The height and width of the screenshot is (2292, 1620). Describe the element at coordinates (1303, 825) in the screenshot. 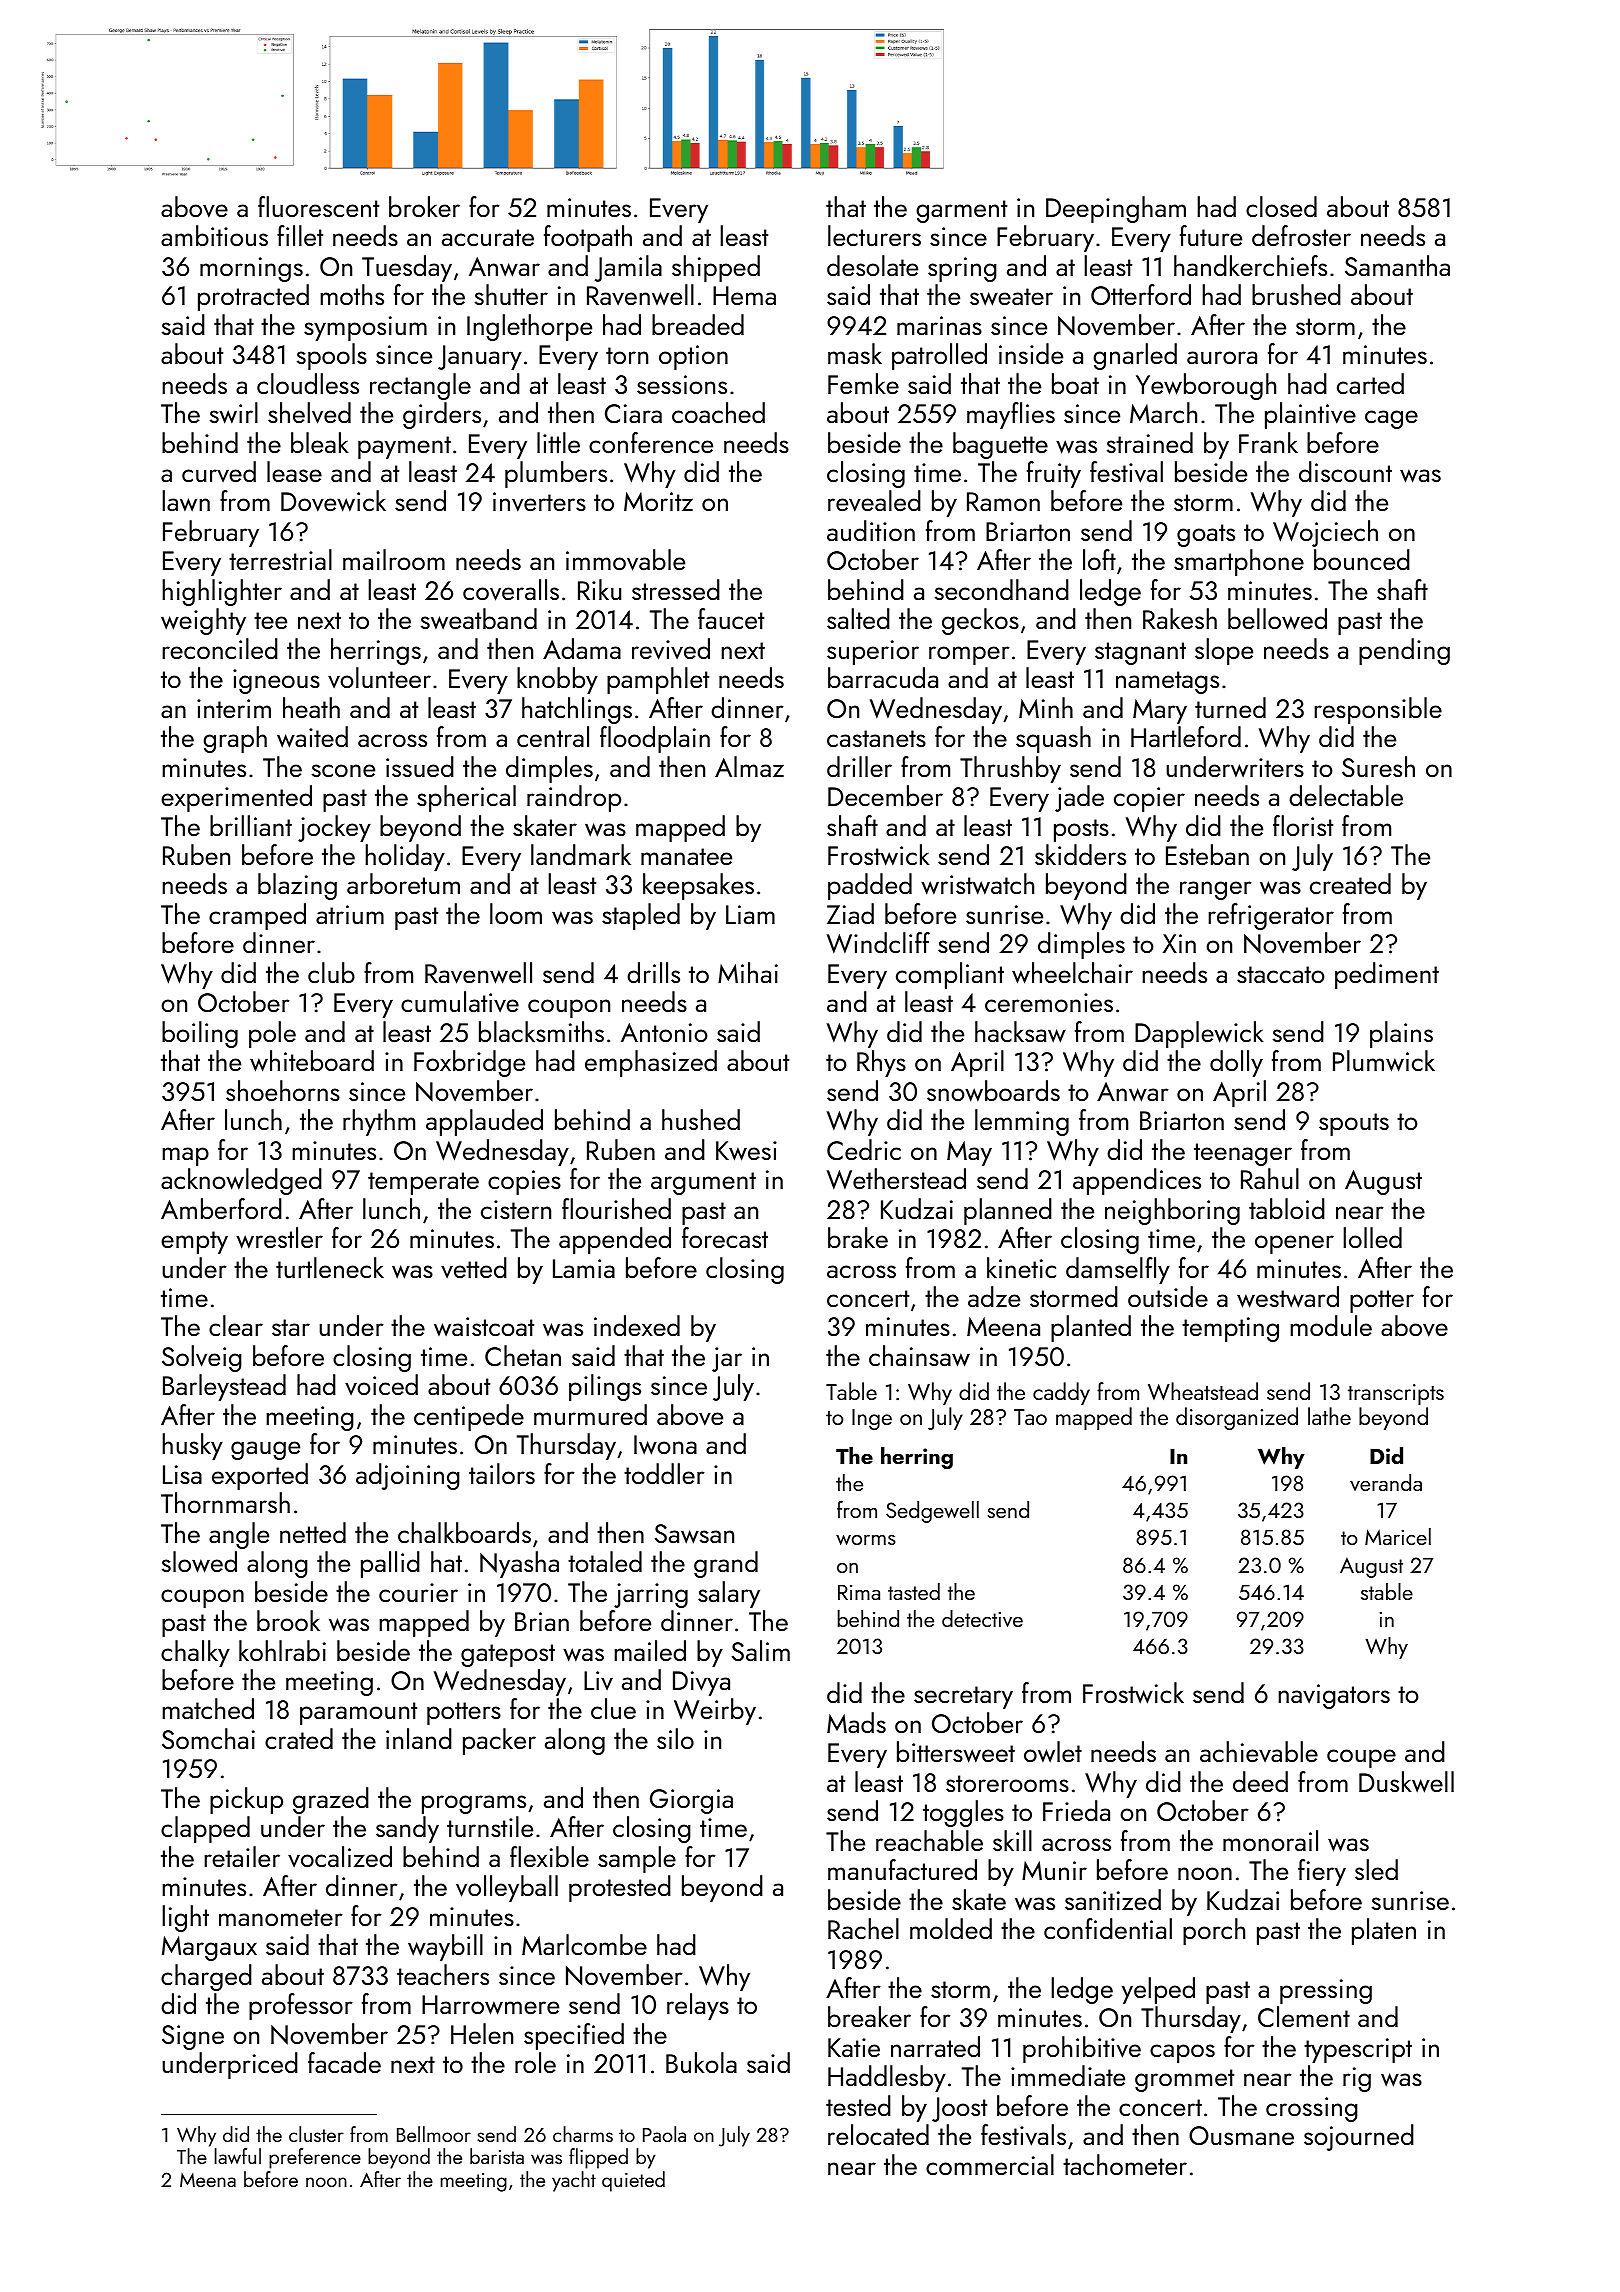

I see `florist` at that location.
